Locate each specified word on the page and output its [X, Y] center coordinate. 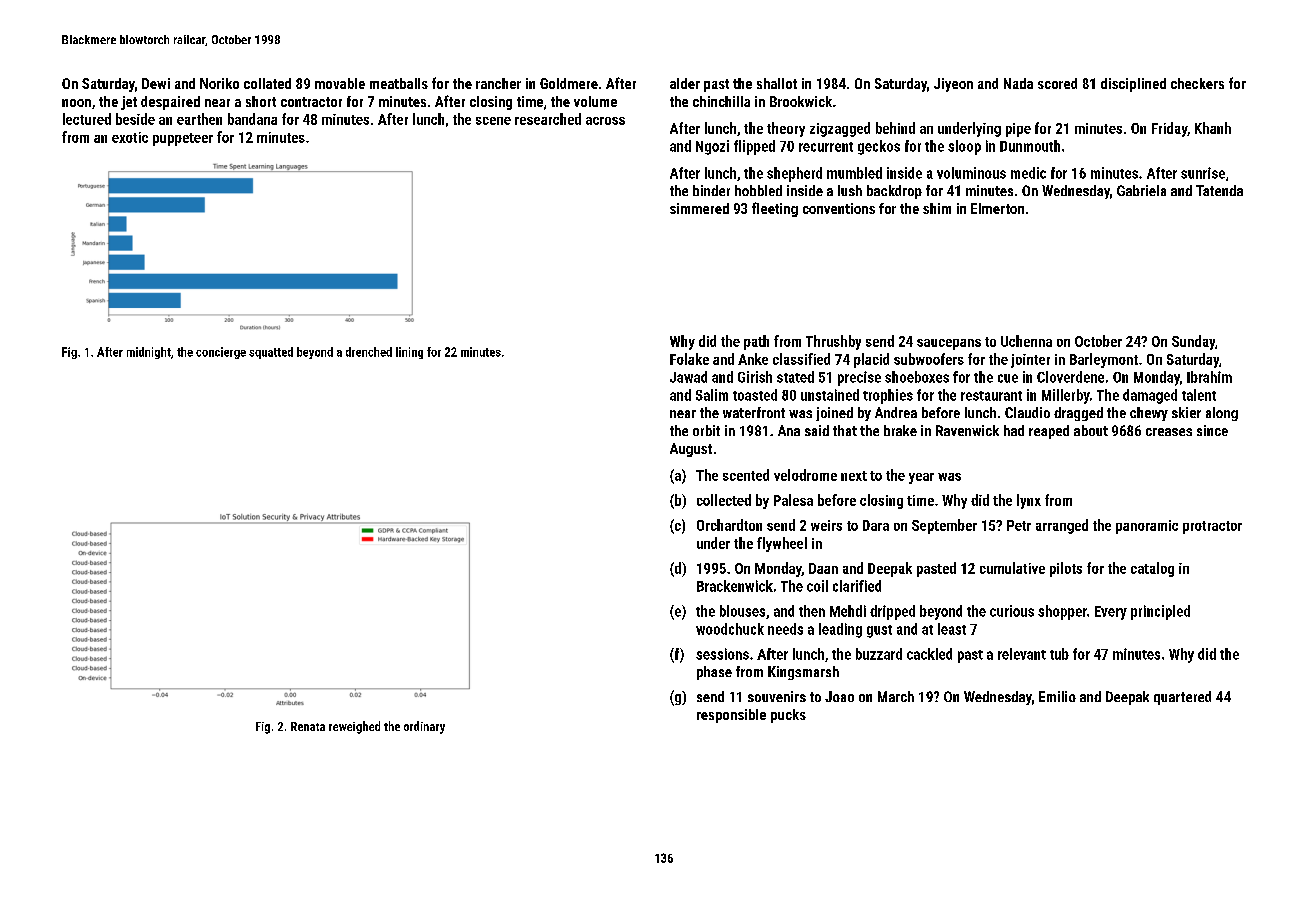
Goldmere [569, 83]
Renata [308, 726]
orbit [706, 430]
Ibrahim [1209, 377]
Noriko [219, 83]
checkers [1197, 83]
